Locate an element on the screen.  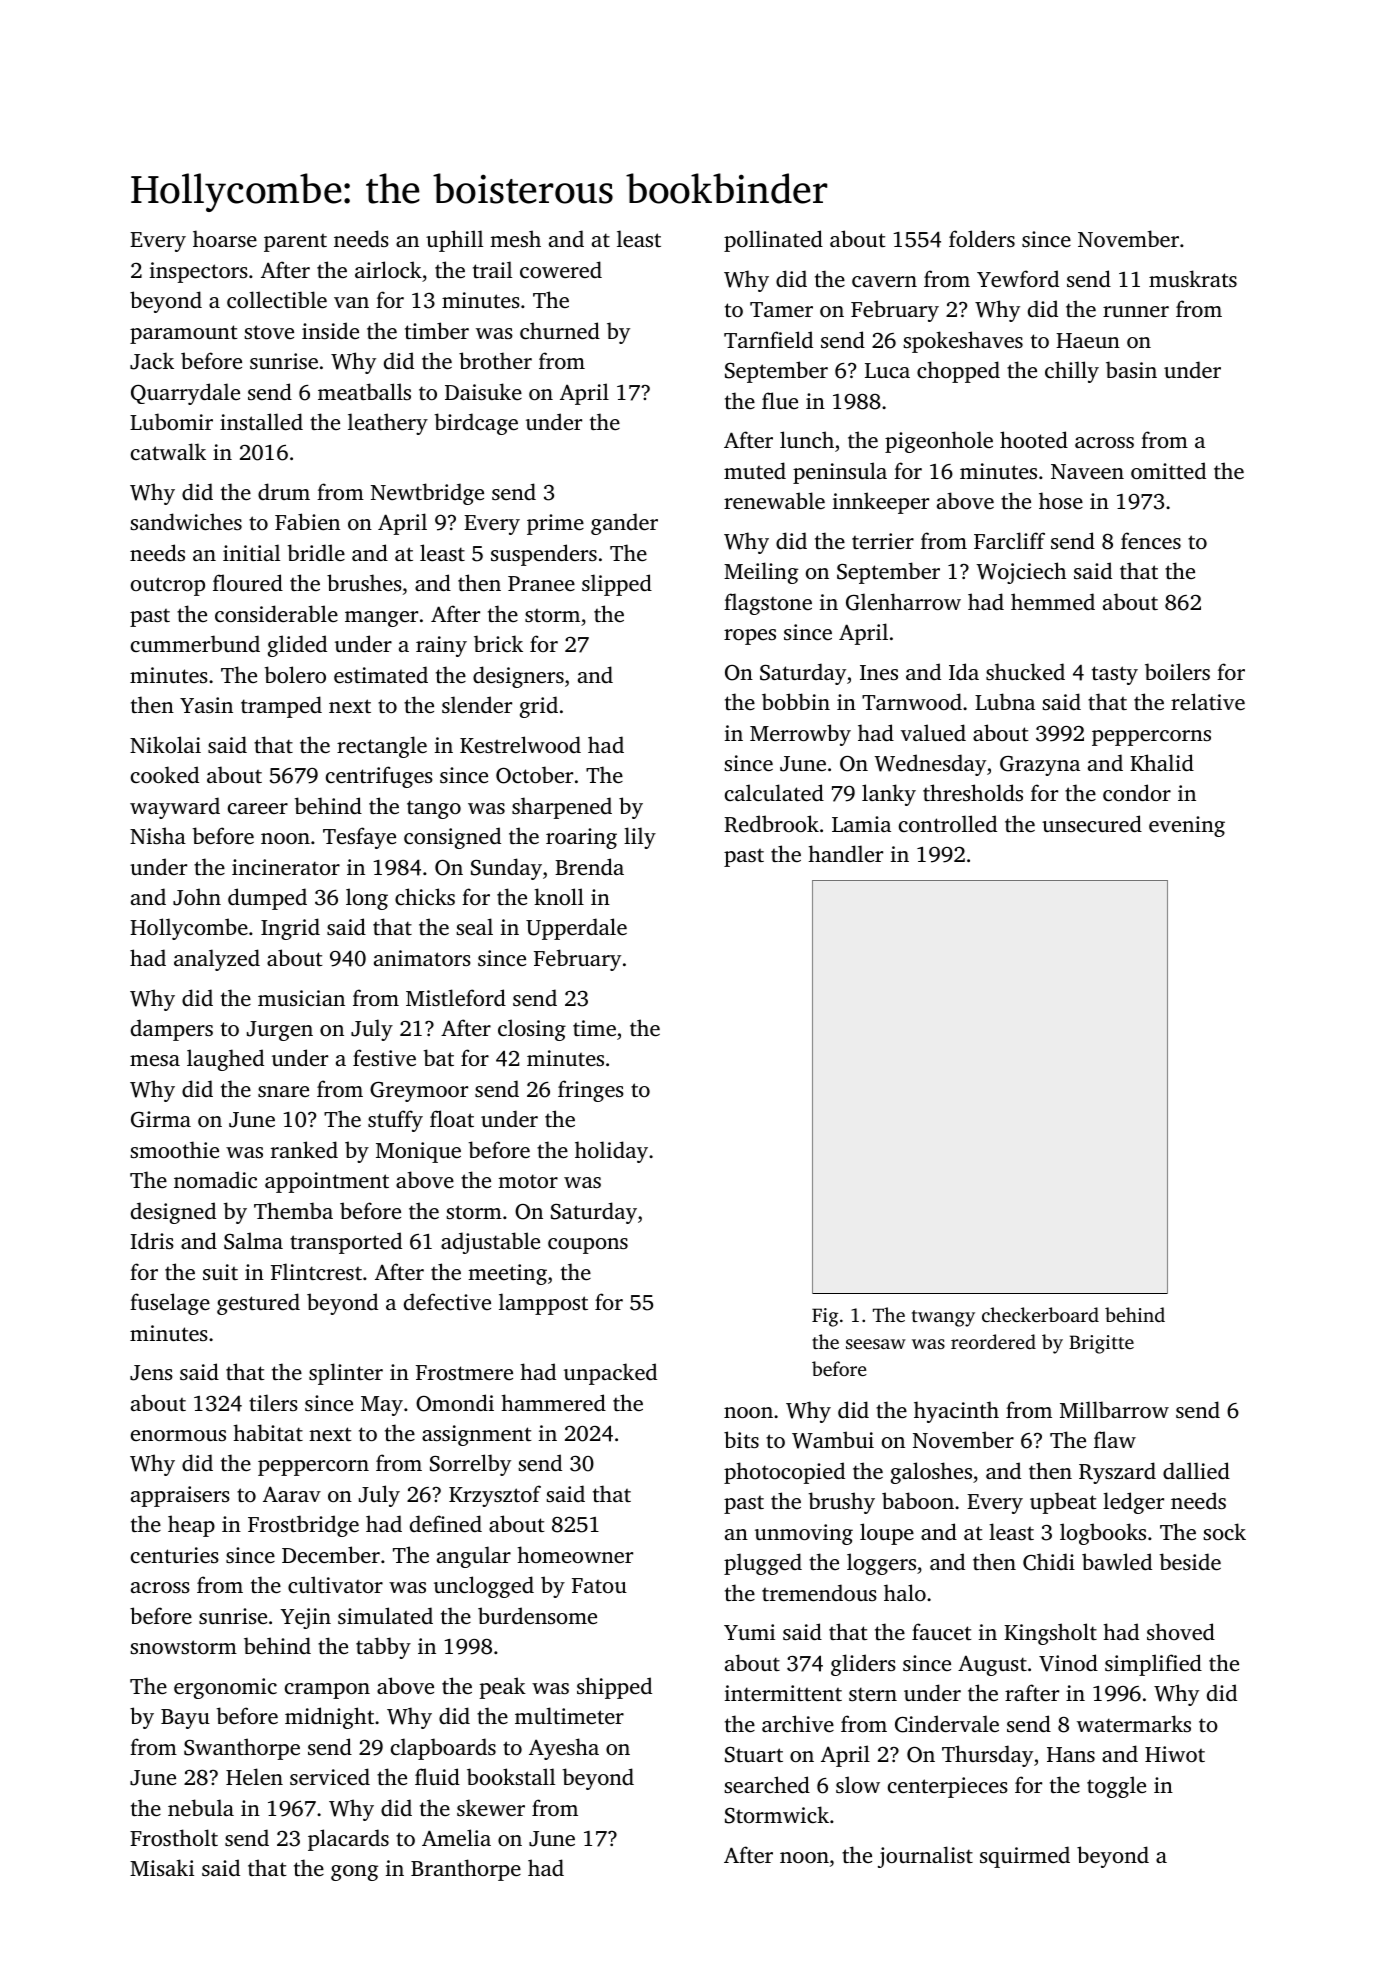
installed is located at coordinates (261, 421).
